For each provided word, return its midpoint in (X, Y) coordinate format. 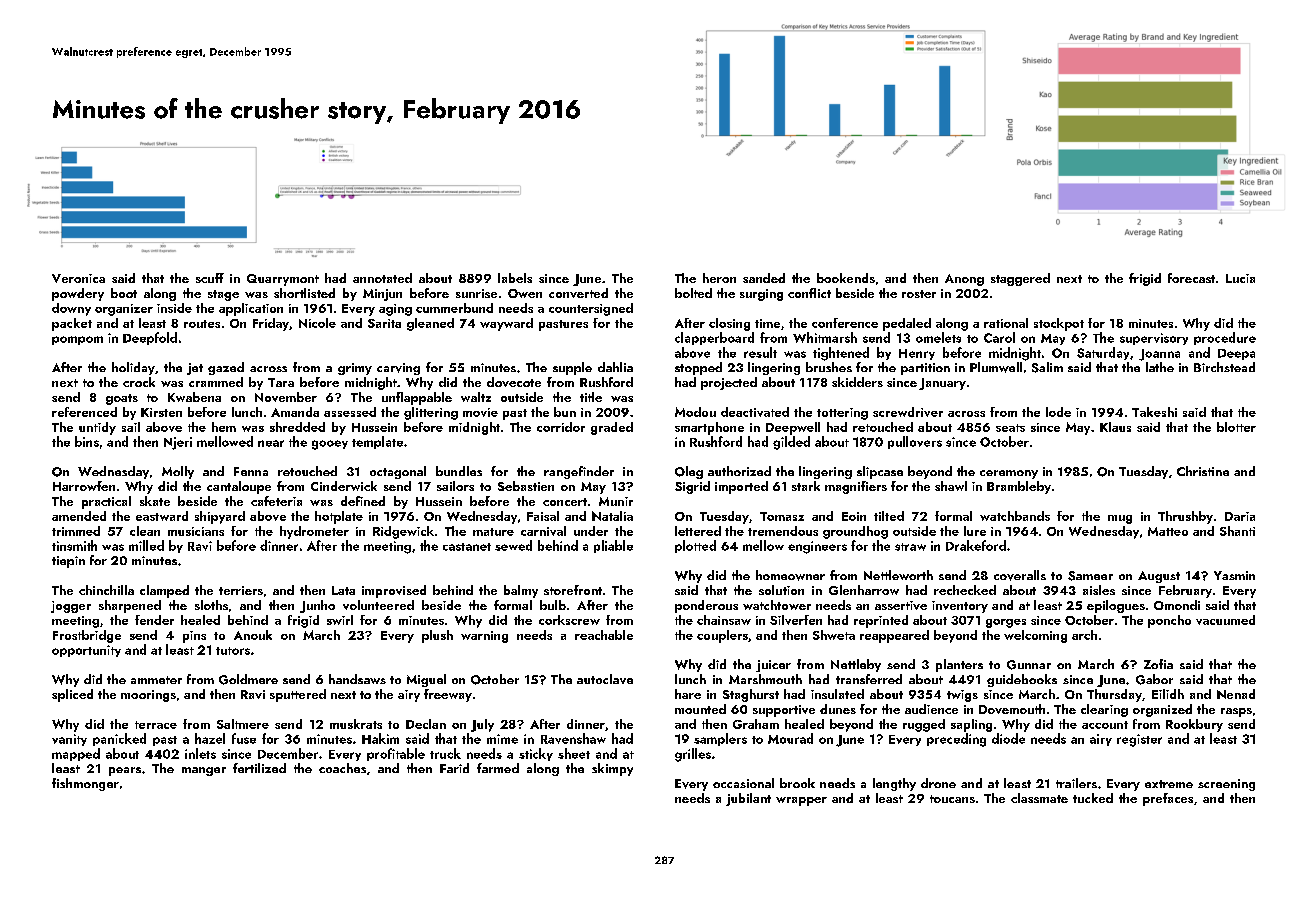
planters (959, 665)
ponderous (706, 606)
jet (195, 369)
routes (202, 324)
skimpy (612, 769)
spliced (72, 695)
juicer (773, 666)
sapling (971, 725)
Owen (525, 293)
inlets (200, 753)
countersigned (591, 309)
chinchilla (106, 590)
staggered (1020, 279)
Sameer (1090, 576)
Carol (999, 337)
